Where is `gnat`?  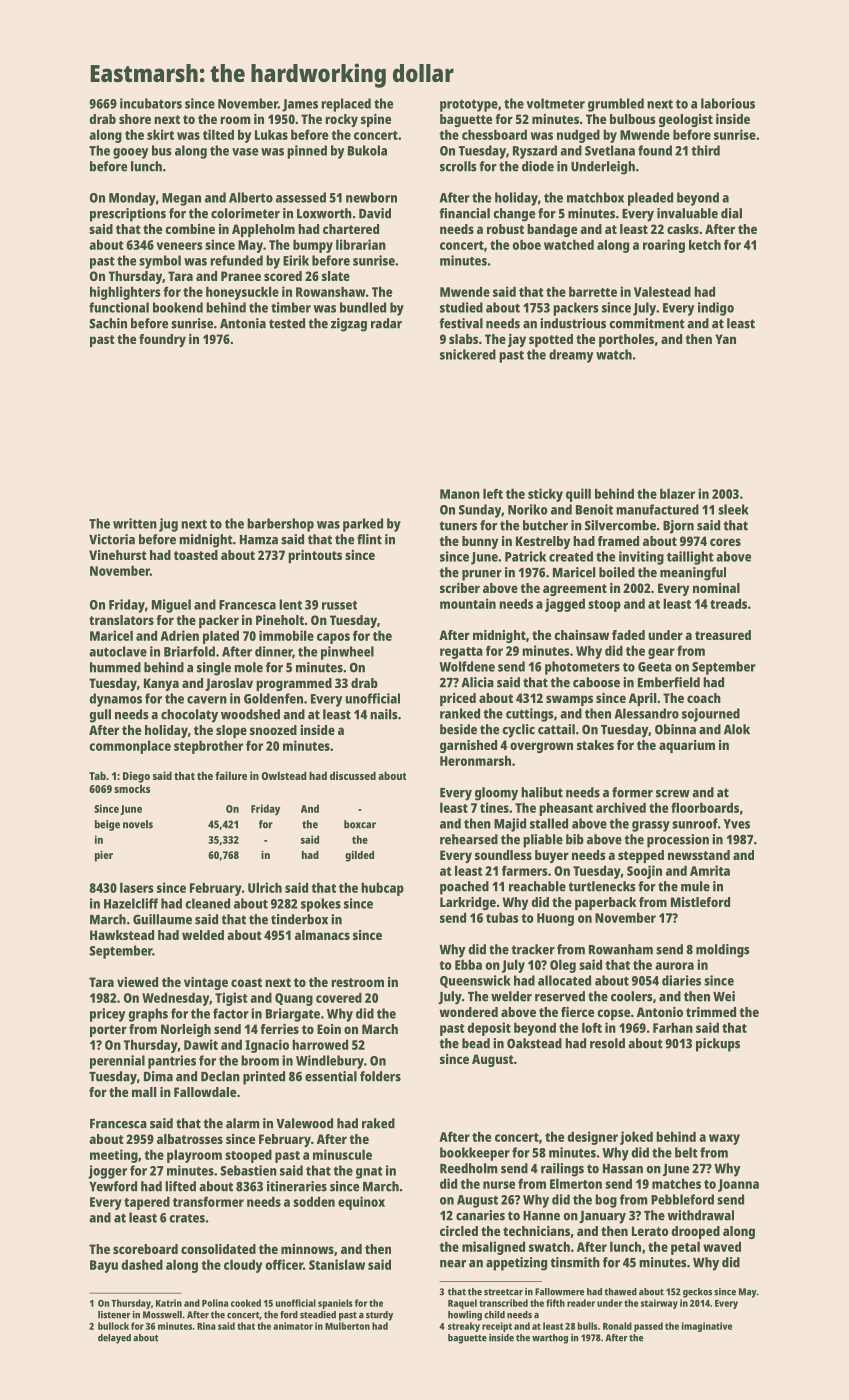
gnat is located at coordinates (369, 1173).
